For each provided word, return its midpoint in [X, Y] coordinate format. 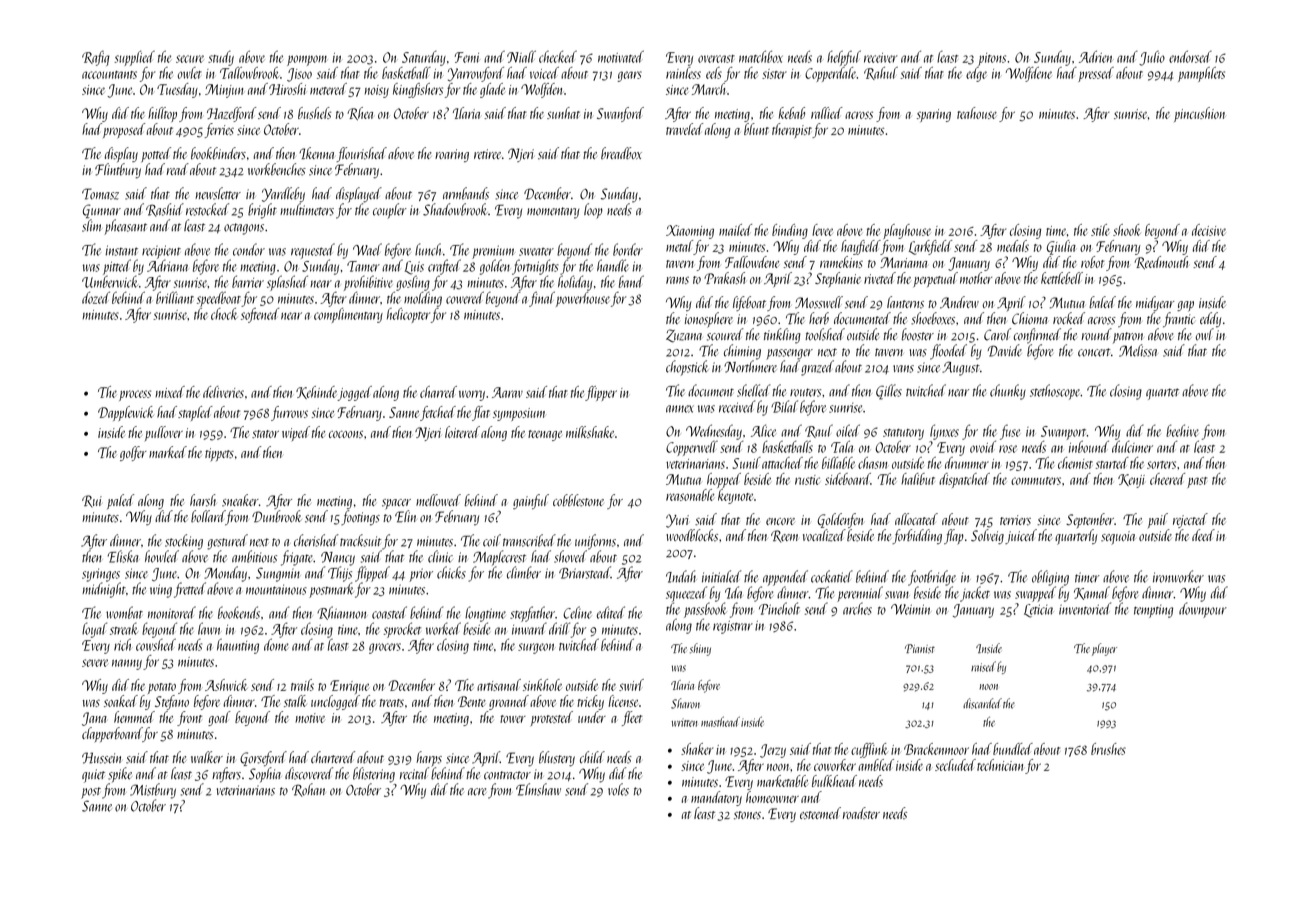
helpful [844, 58]
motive [310, 718]
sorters [1161, 465]
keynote [735, 496]
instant [121, 250]
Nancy [338, 559]
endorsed [1190, 56]
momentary [553, 213]
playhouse [907, 231]
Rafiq [96, 58]
